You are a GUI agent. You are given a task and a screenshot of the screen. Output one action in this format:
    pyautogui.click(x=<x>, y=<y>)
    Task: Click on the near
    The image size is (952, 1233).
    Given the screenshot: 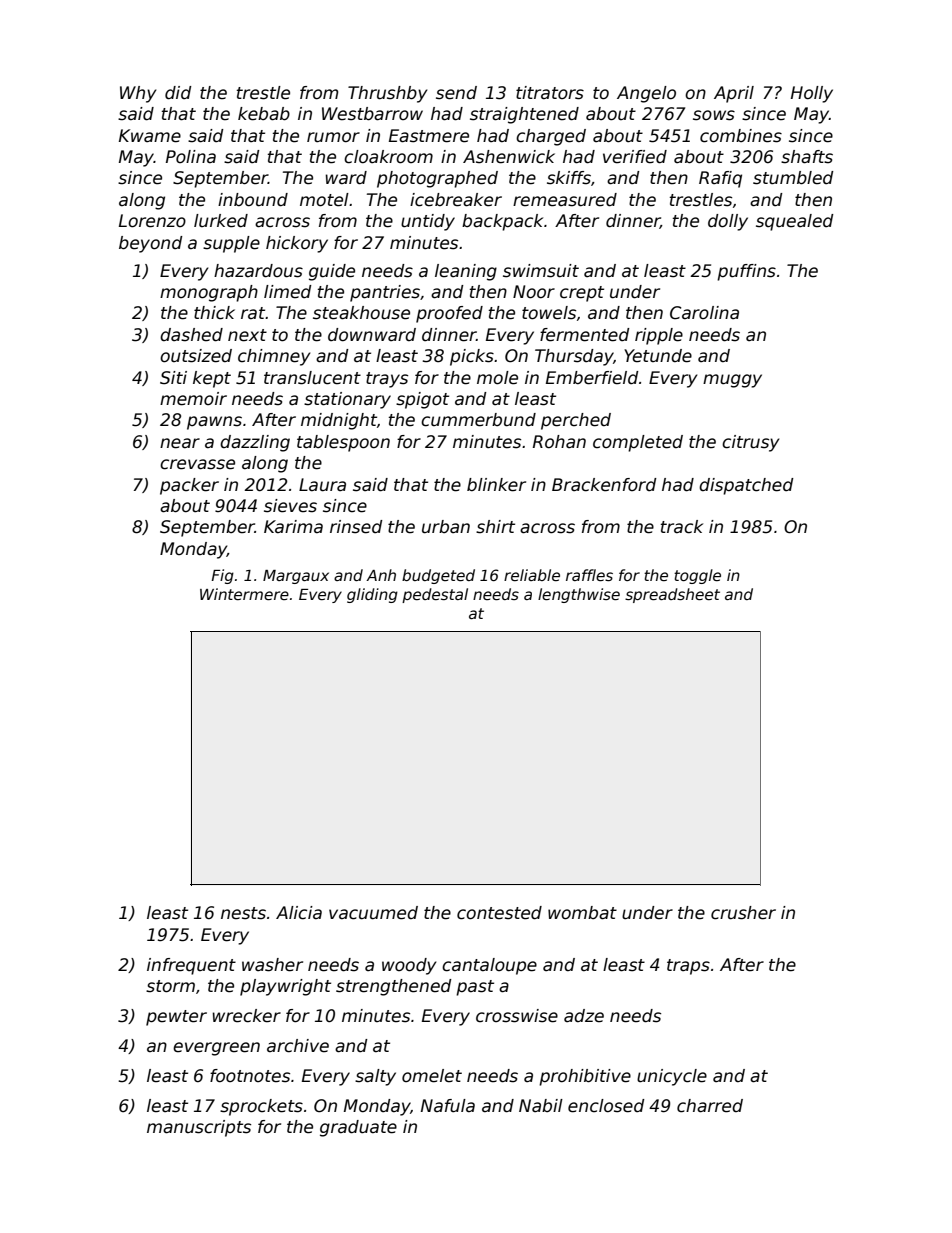 What is the action you would take?
    pyautogui.click(x=180, y=443)
